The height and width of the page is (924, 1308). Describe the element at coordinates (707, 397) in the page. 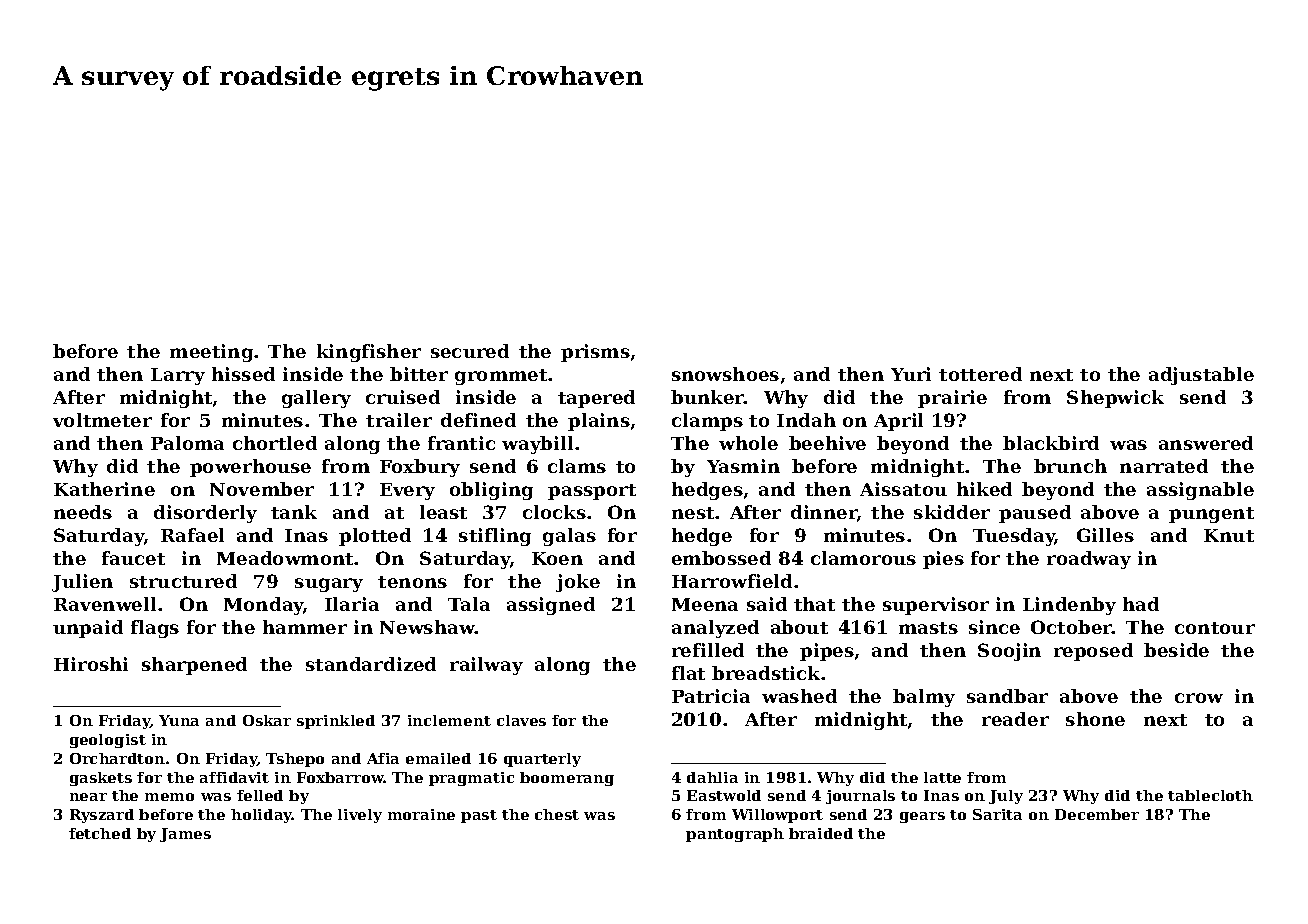

I see `bunker` at that location.
